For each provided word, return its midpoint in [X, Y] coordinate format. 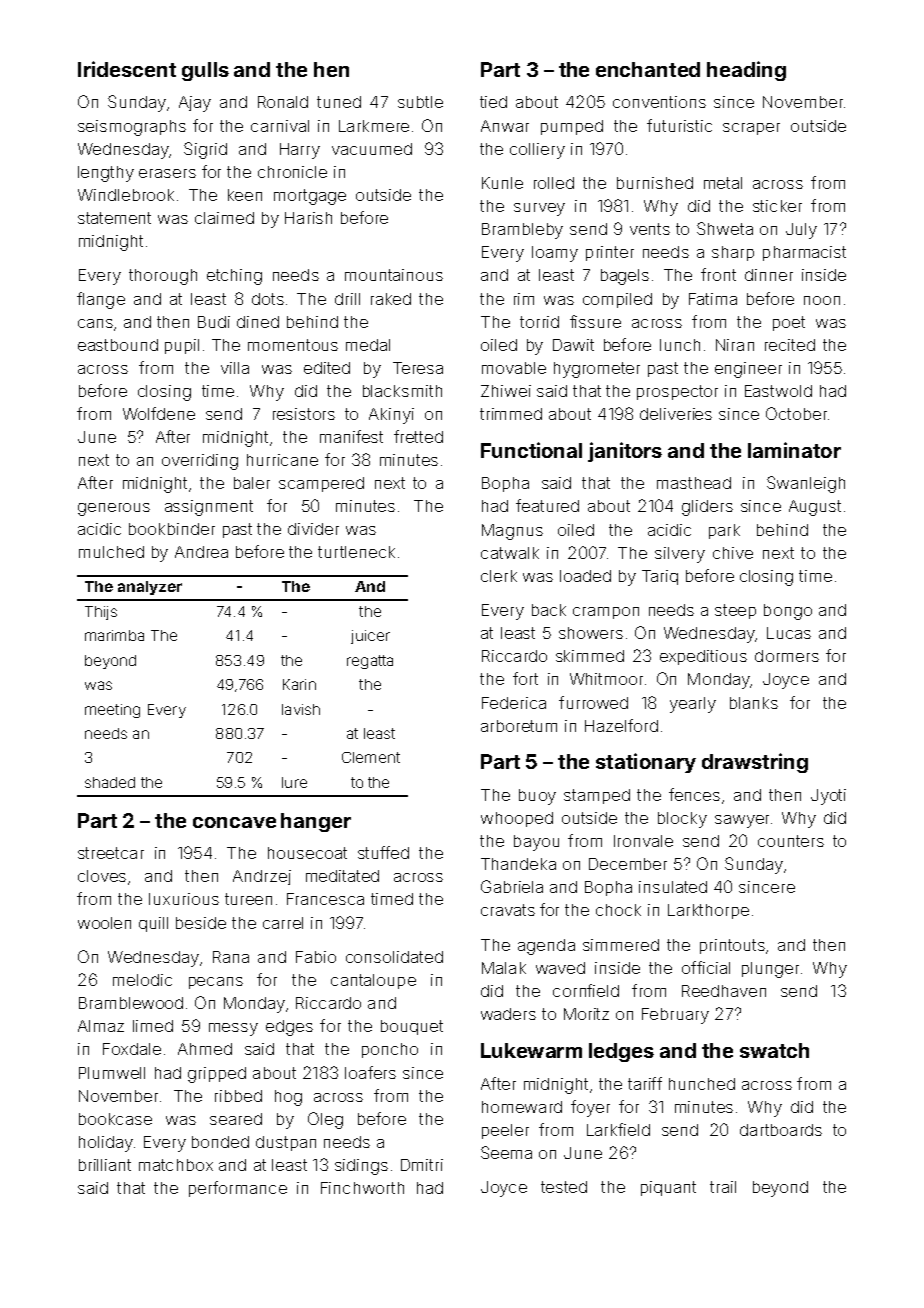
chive [733, 553]
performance [238, 1189]
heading [746, 71]
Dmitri [422, 1165]
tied [493, 102]
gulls [205, 71]
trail [723, 1187]
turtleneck [356, 552]
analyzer [150, 588]
